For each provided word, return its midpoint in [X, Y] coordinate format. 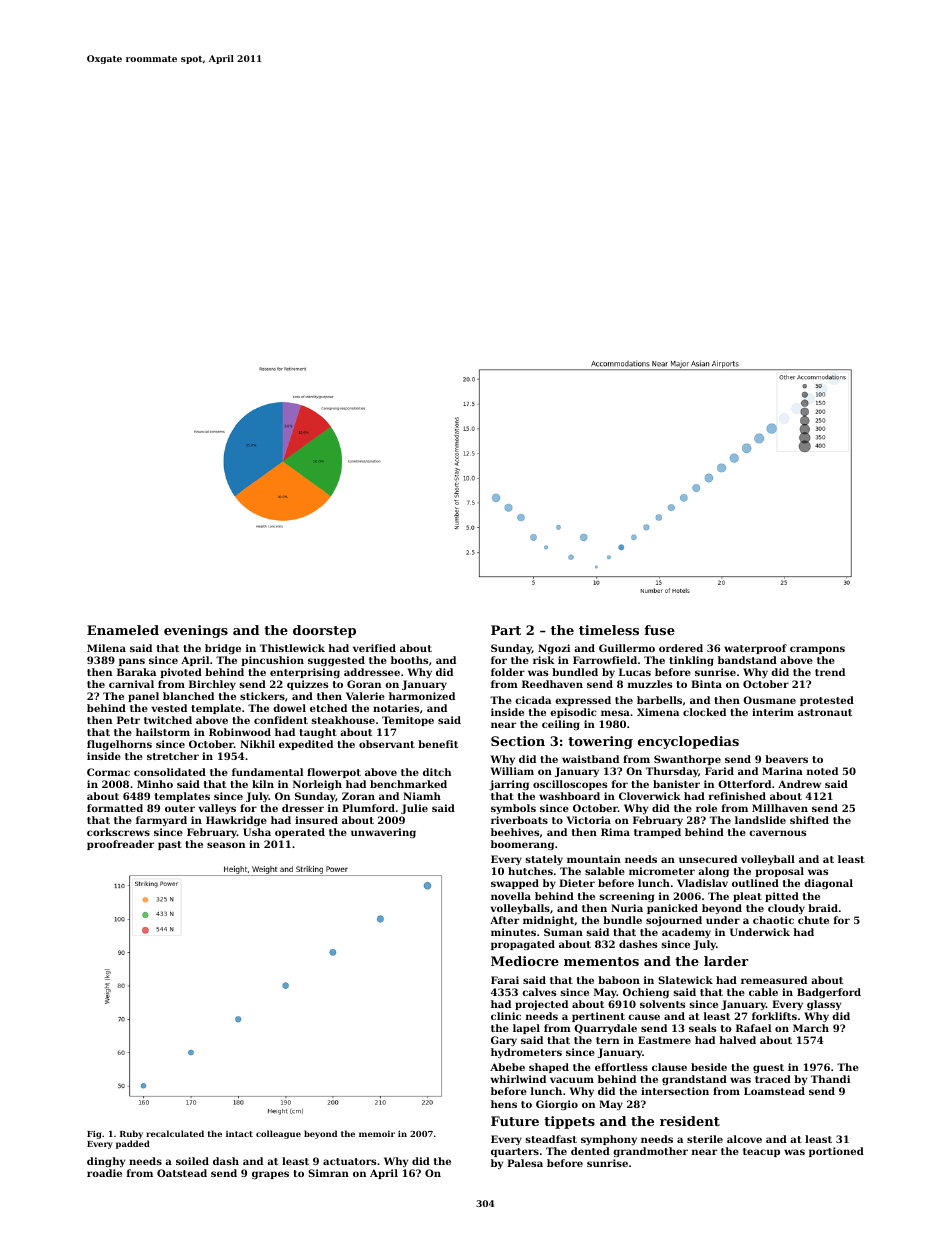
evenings [196, 631]
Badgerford [829, 993]
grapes [270, 1175]
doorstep [324, 631]
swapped [515, 884]
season [226, 845]
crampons [817, 650]
